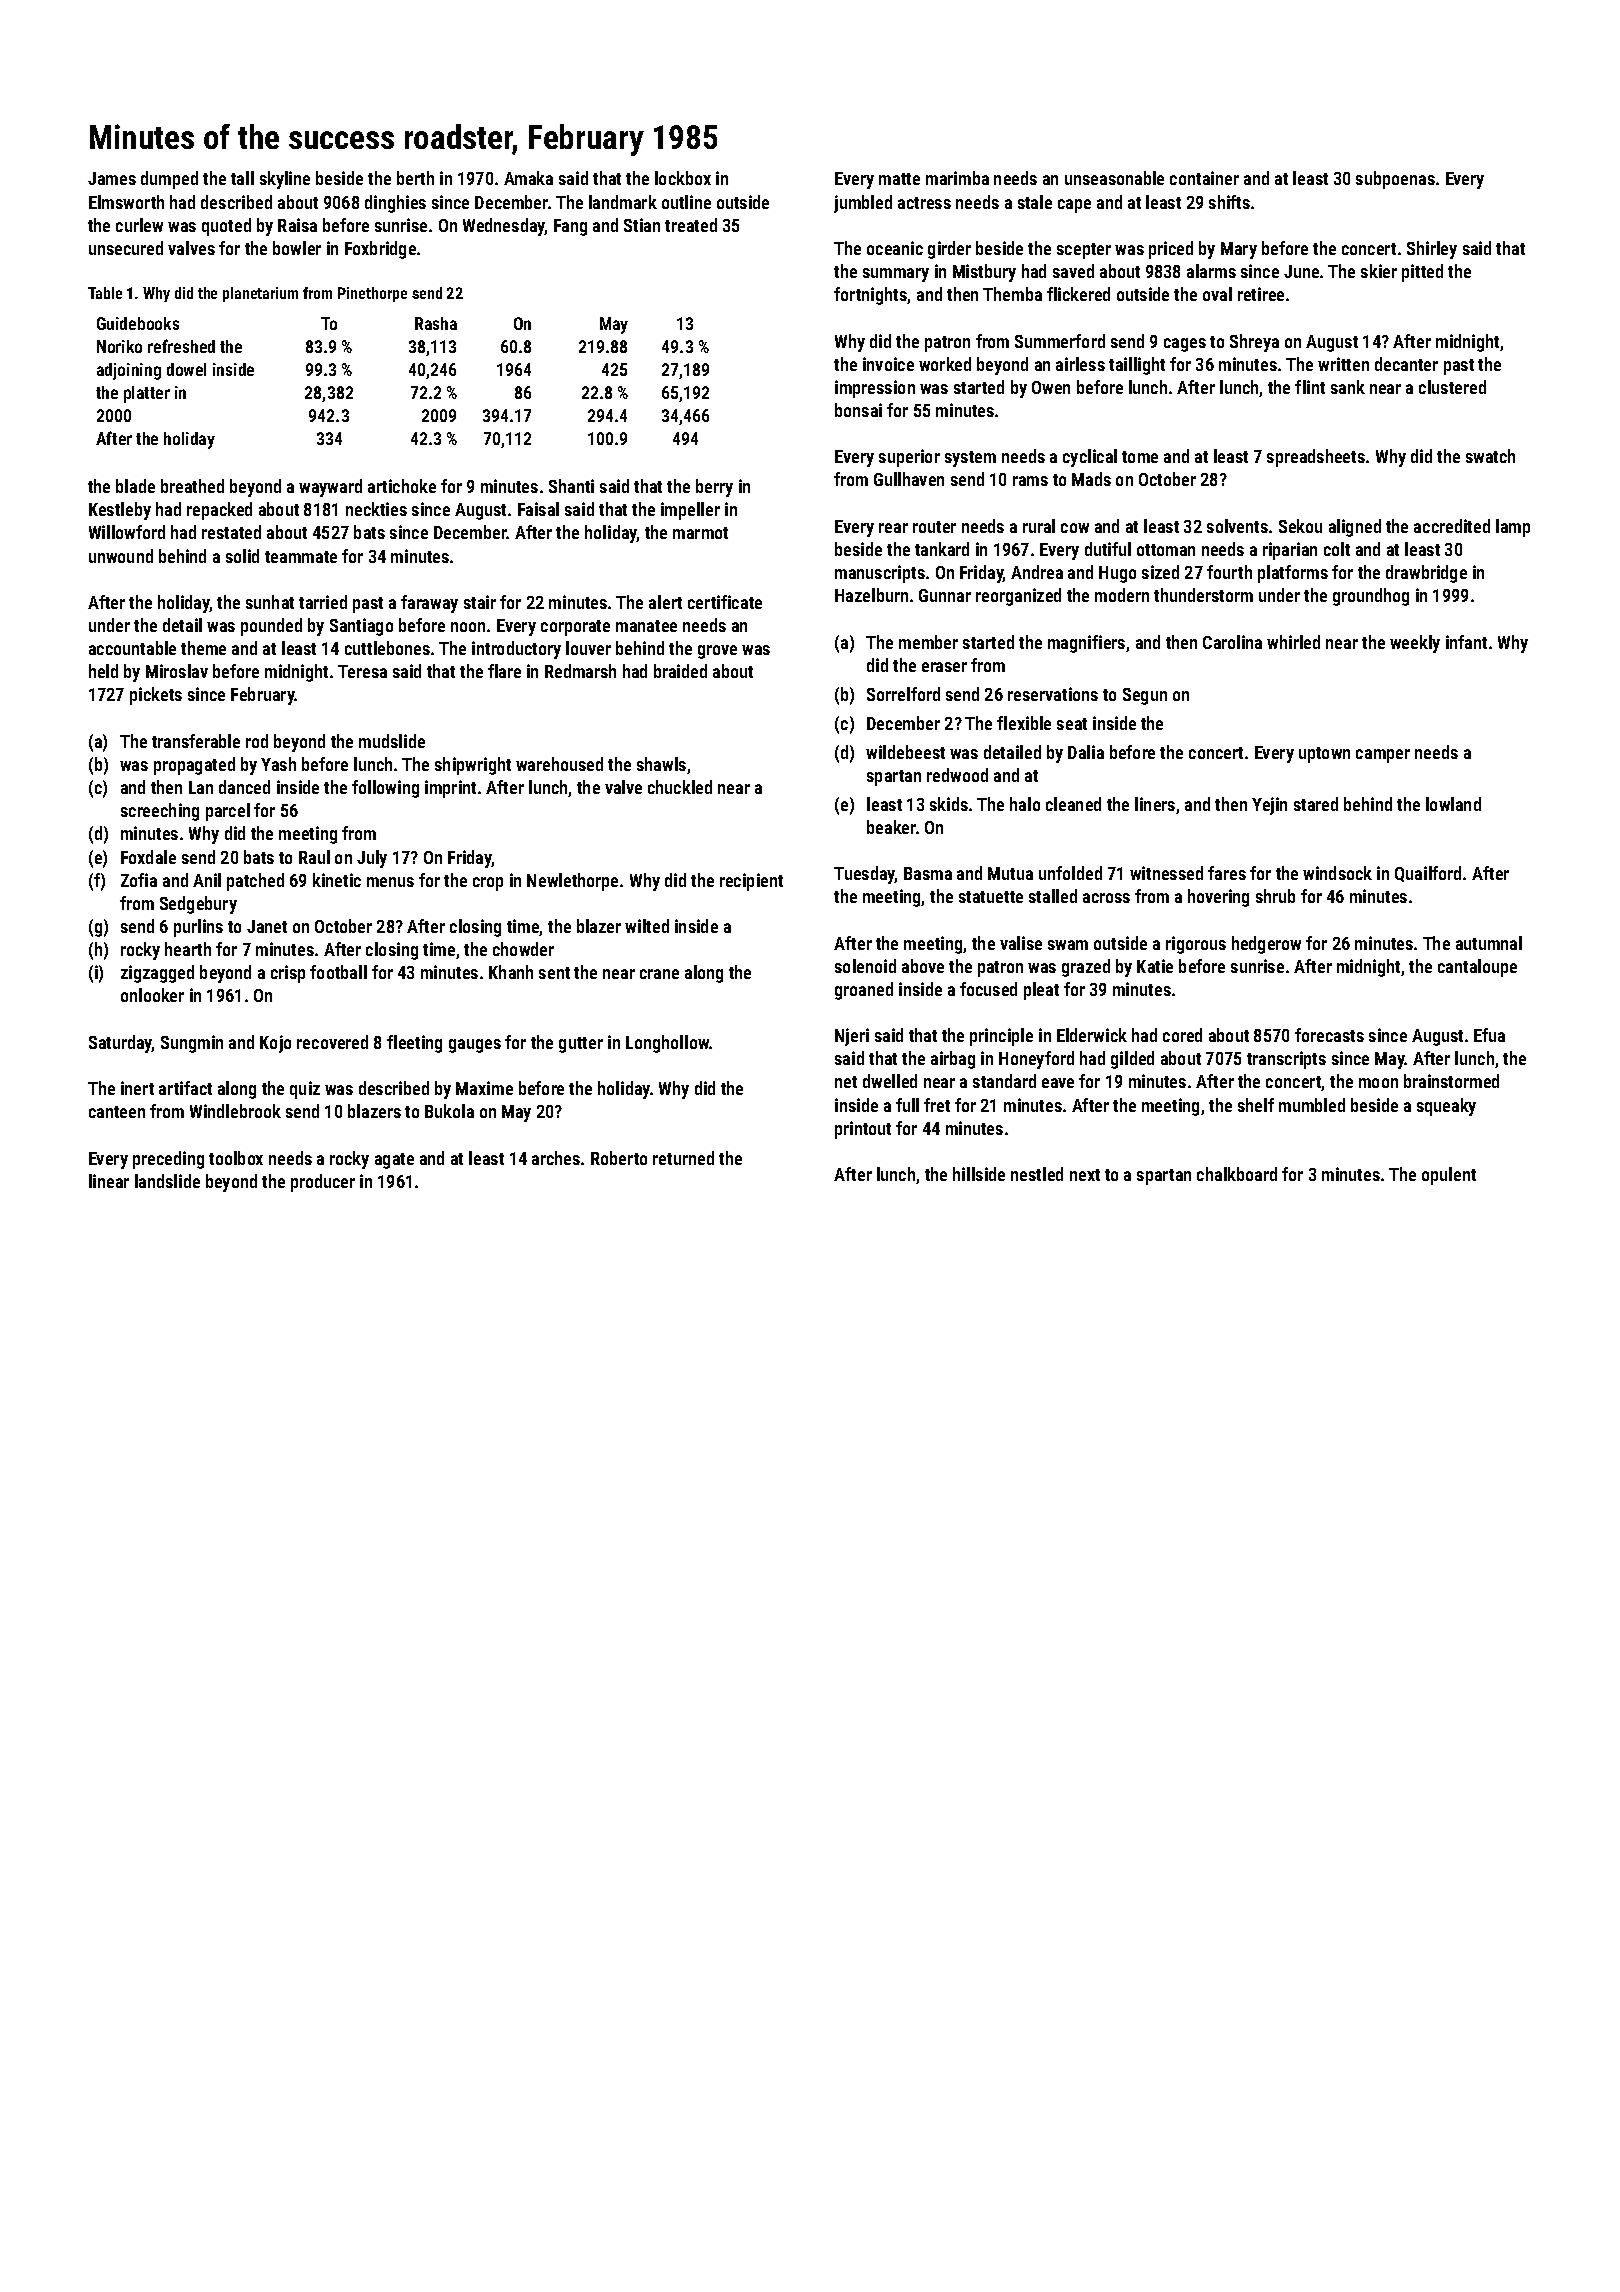 The width and height of the screenshot is (1620, 2292). What do you see at coordinates (899, 179) in the screenshot?
I see `matte` at bounding box center [899, 179].
